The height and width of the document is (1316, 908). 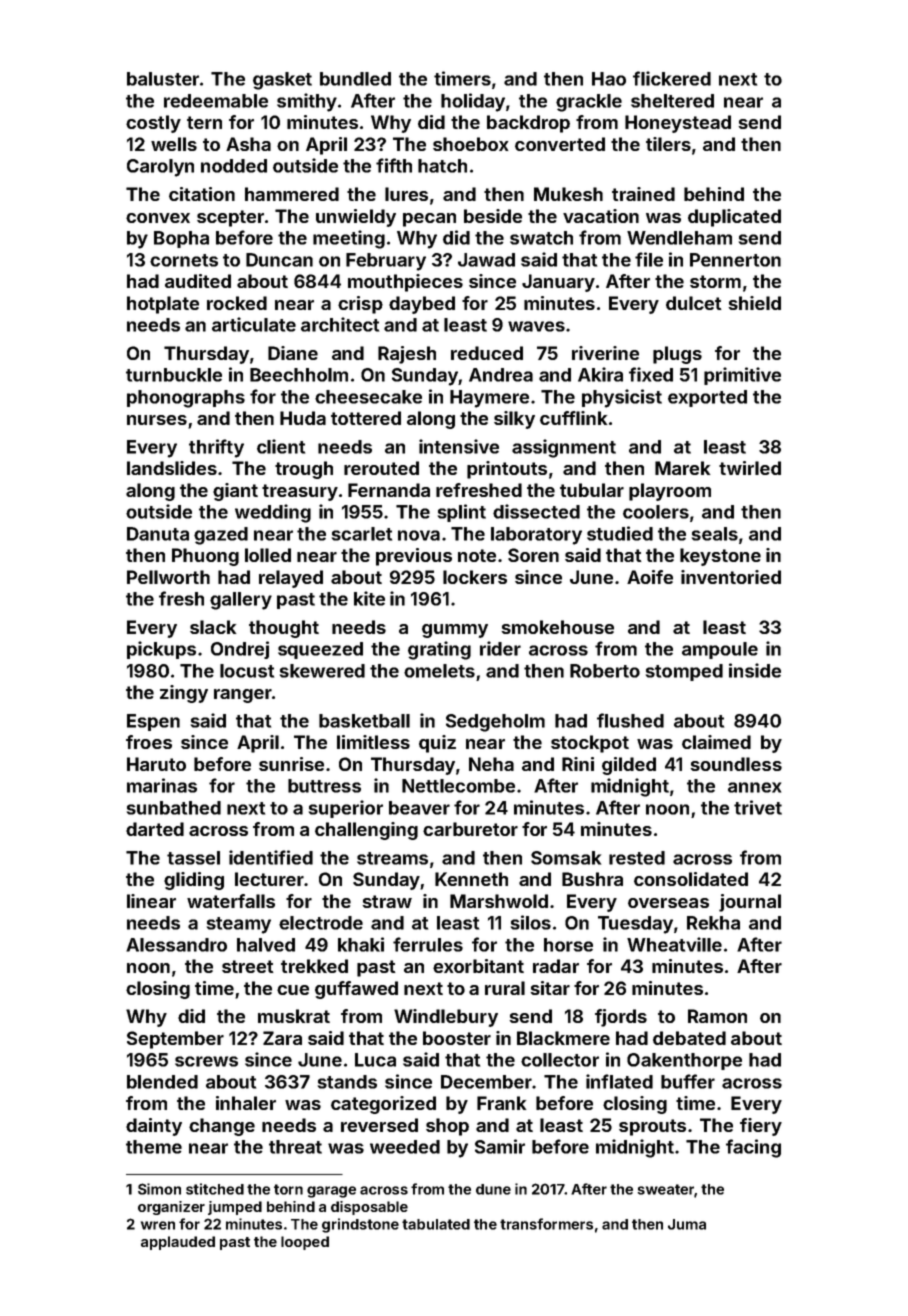 What do you see at coordinates (368, 397) in the document?
I see `cheesecake` at bounding box center [368, 397].
